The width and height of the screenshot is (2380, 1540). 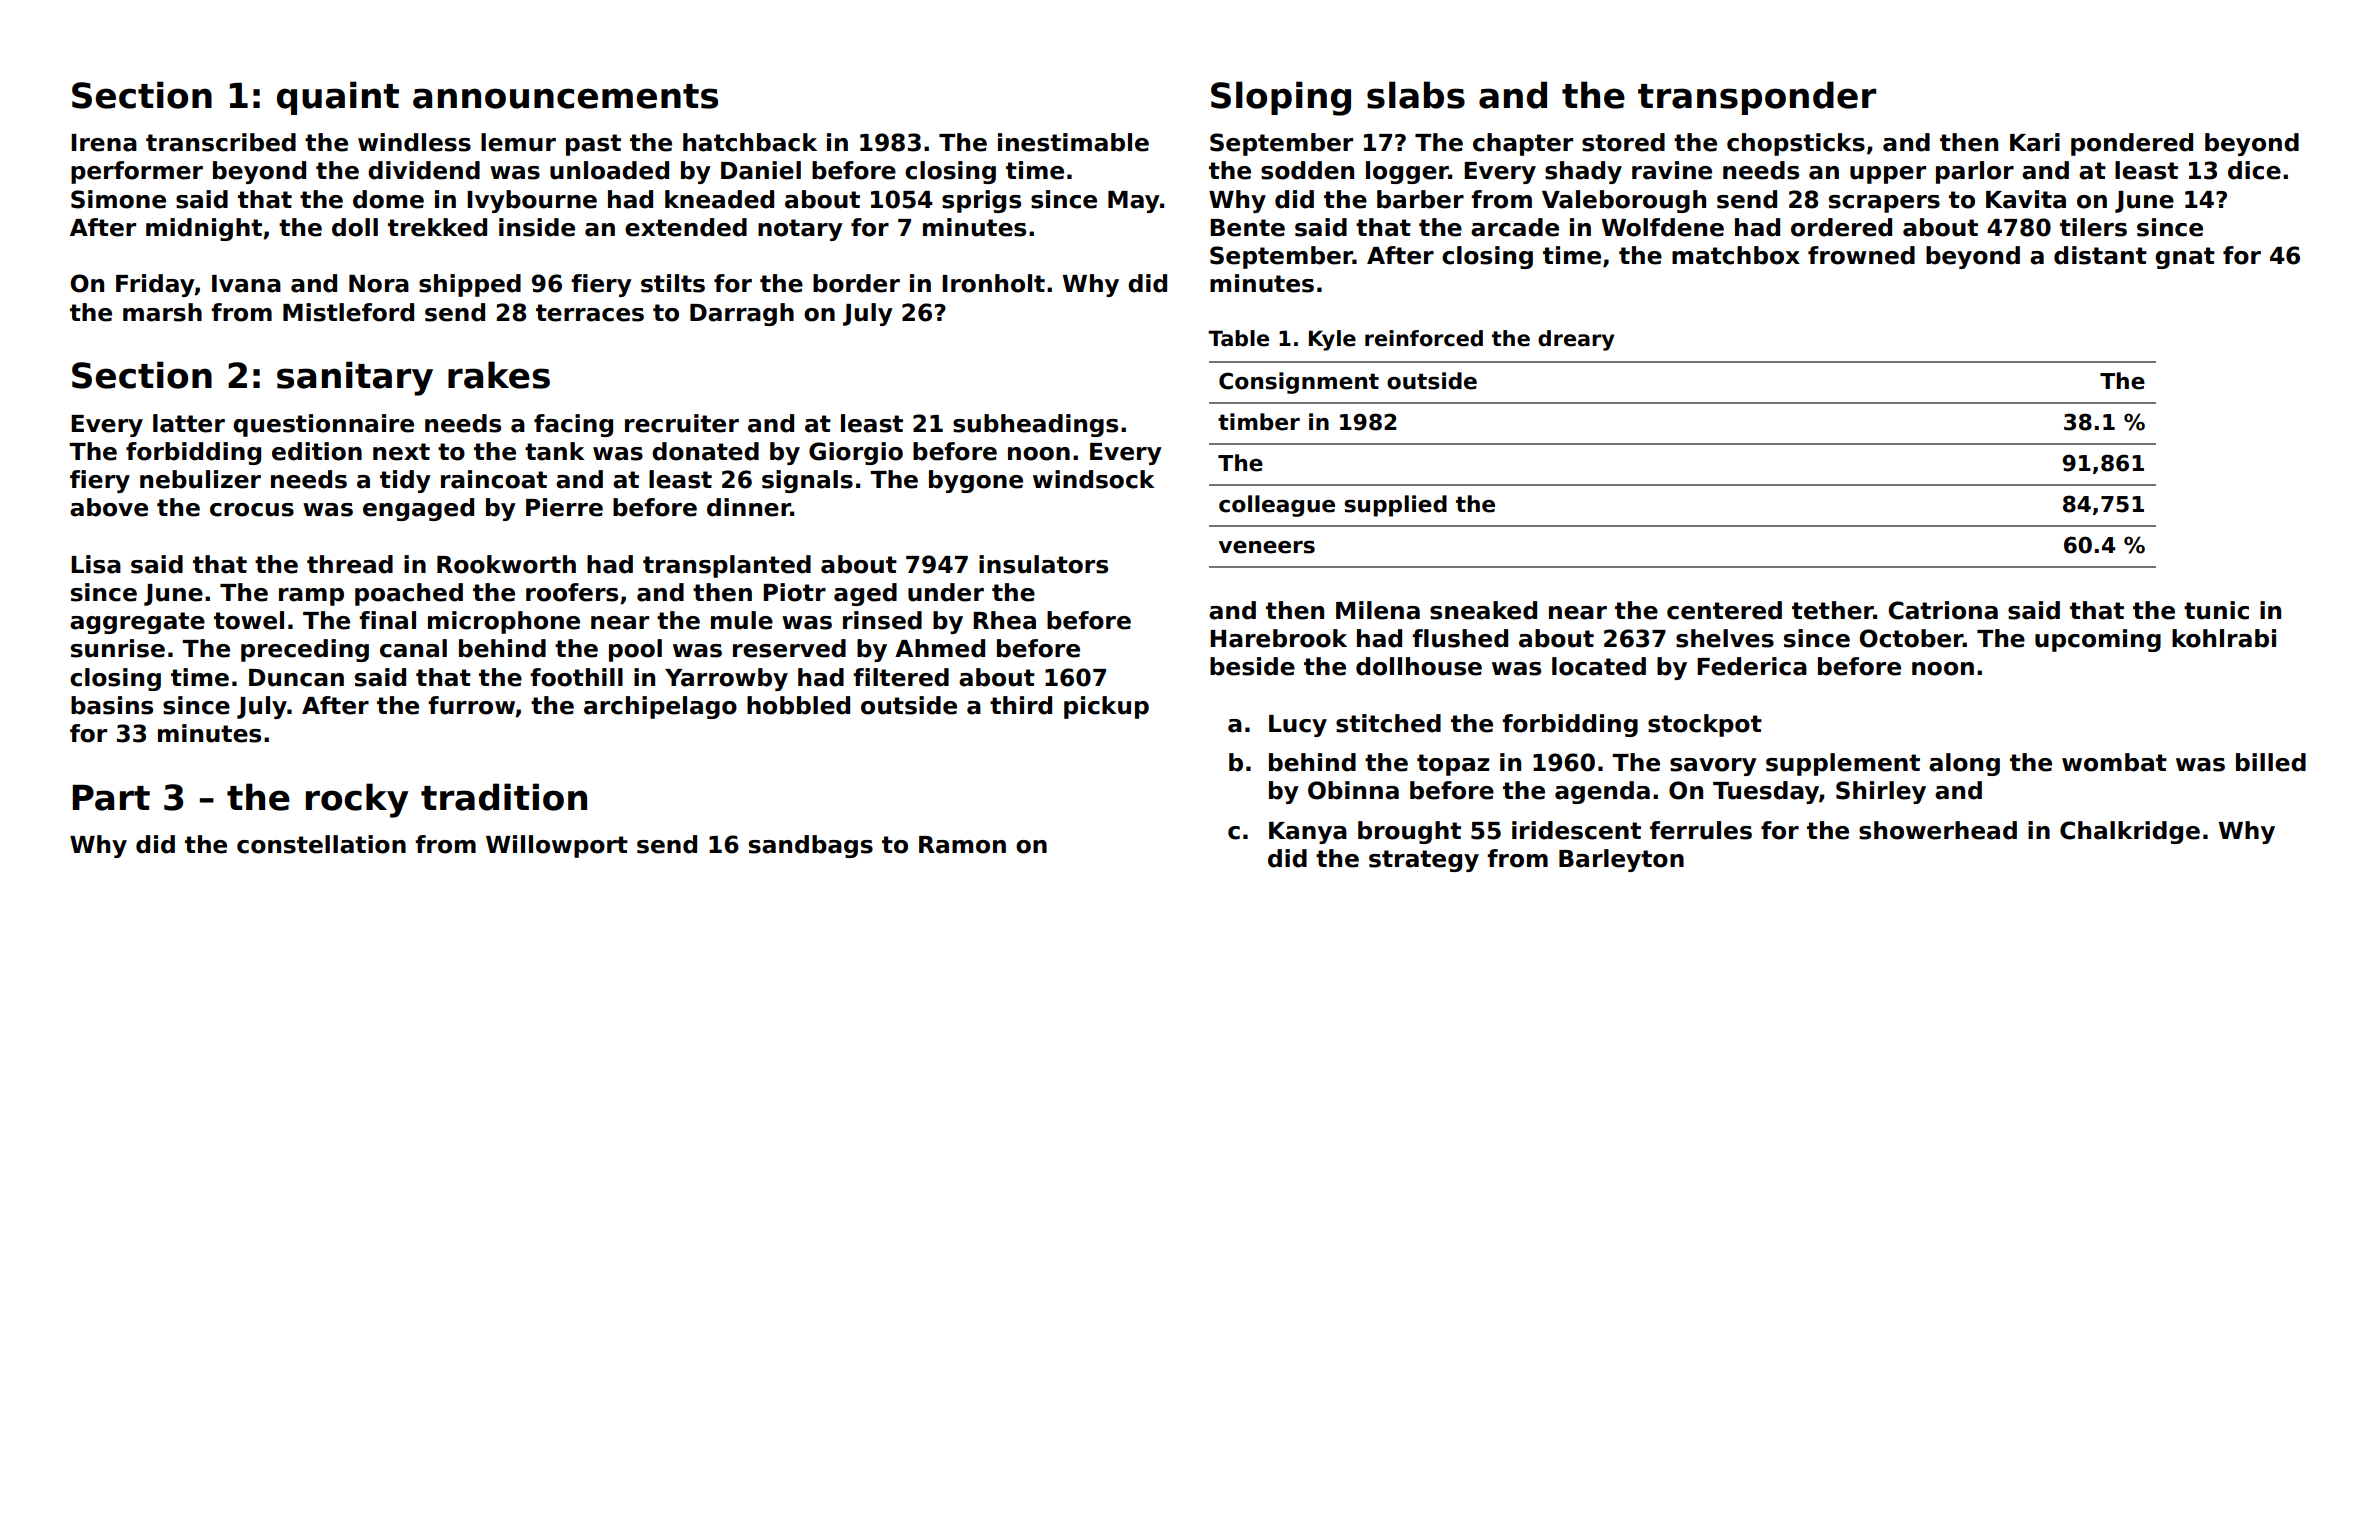 I want to click on insulators, so click(x=1043, y=564).
